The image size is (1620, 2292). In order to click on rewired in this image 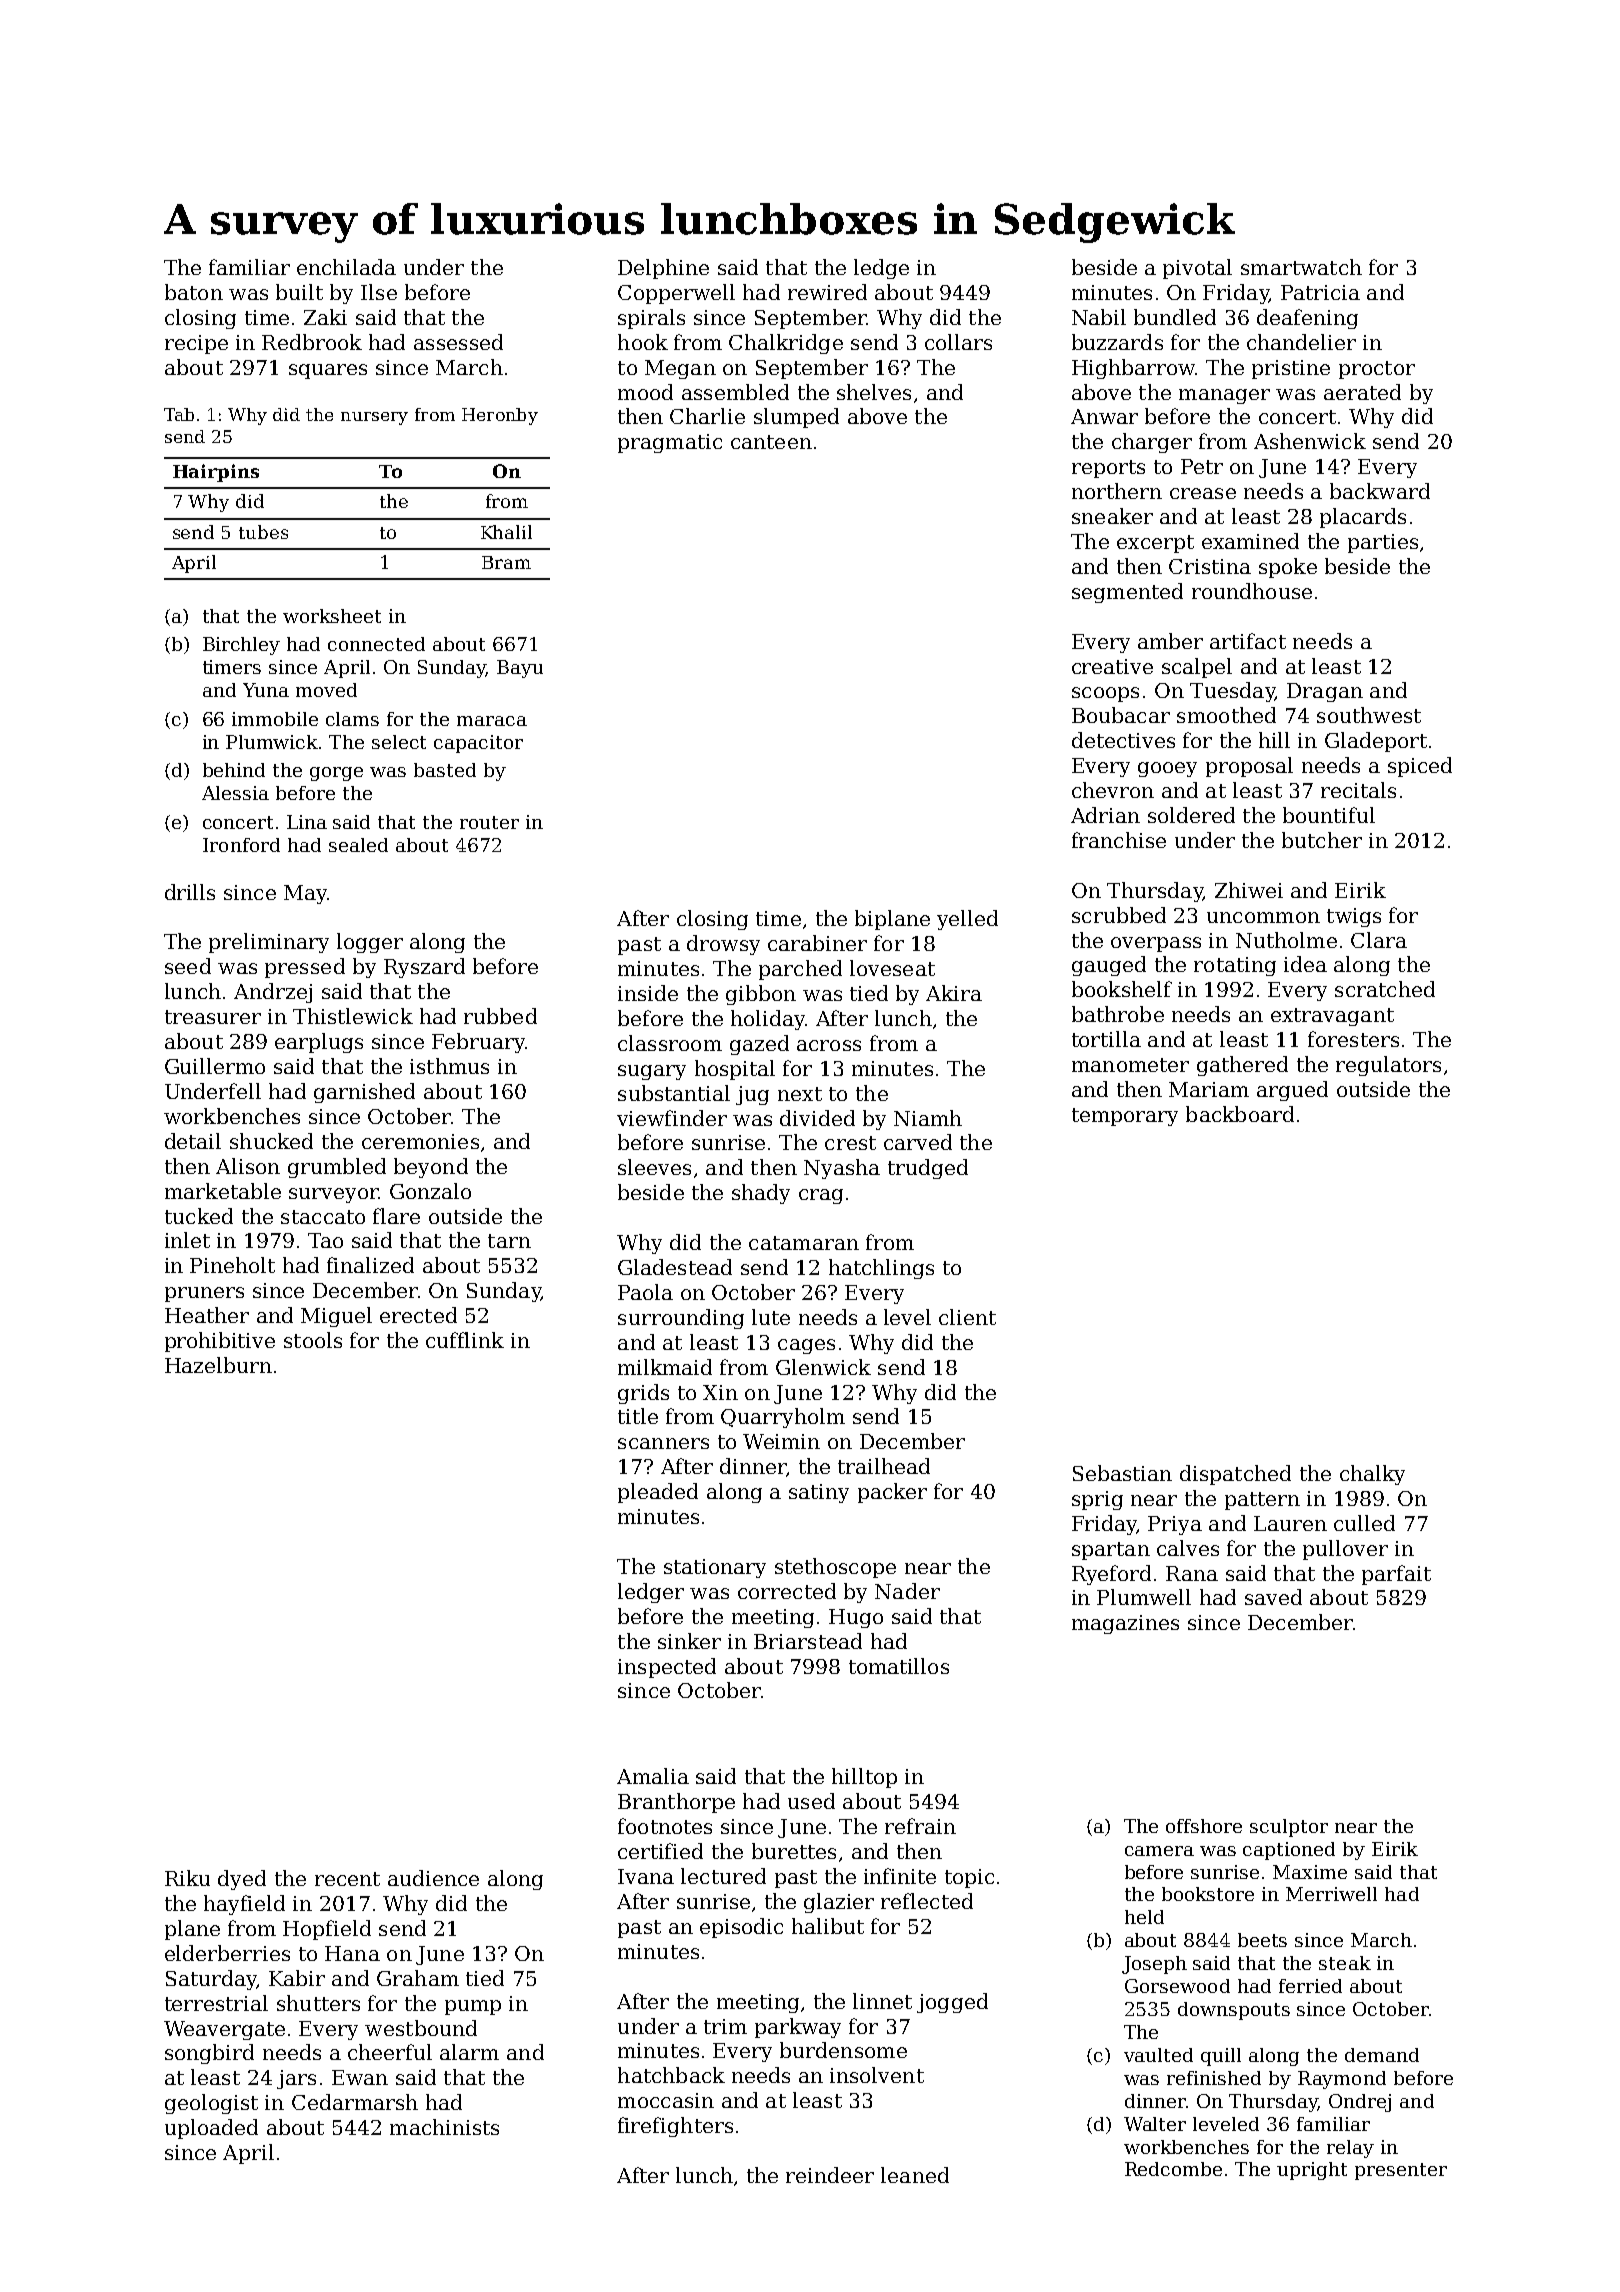, I will do `click(827, 292)`.
